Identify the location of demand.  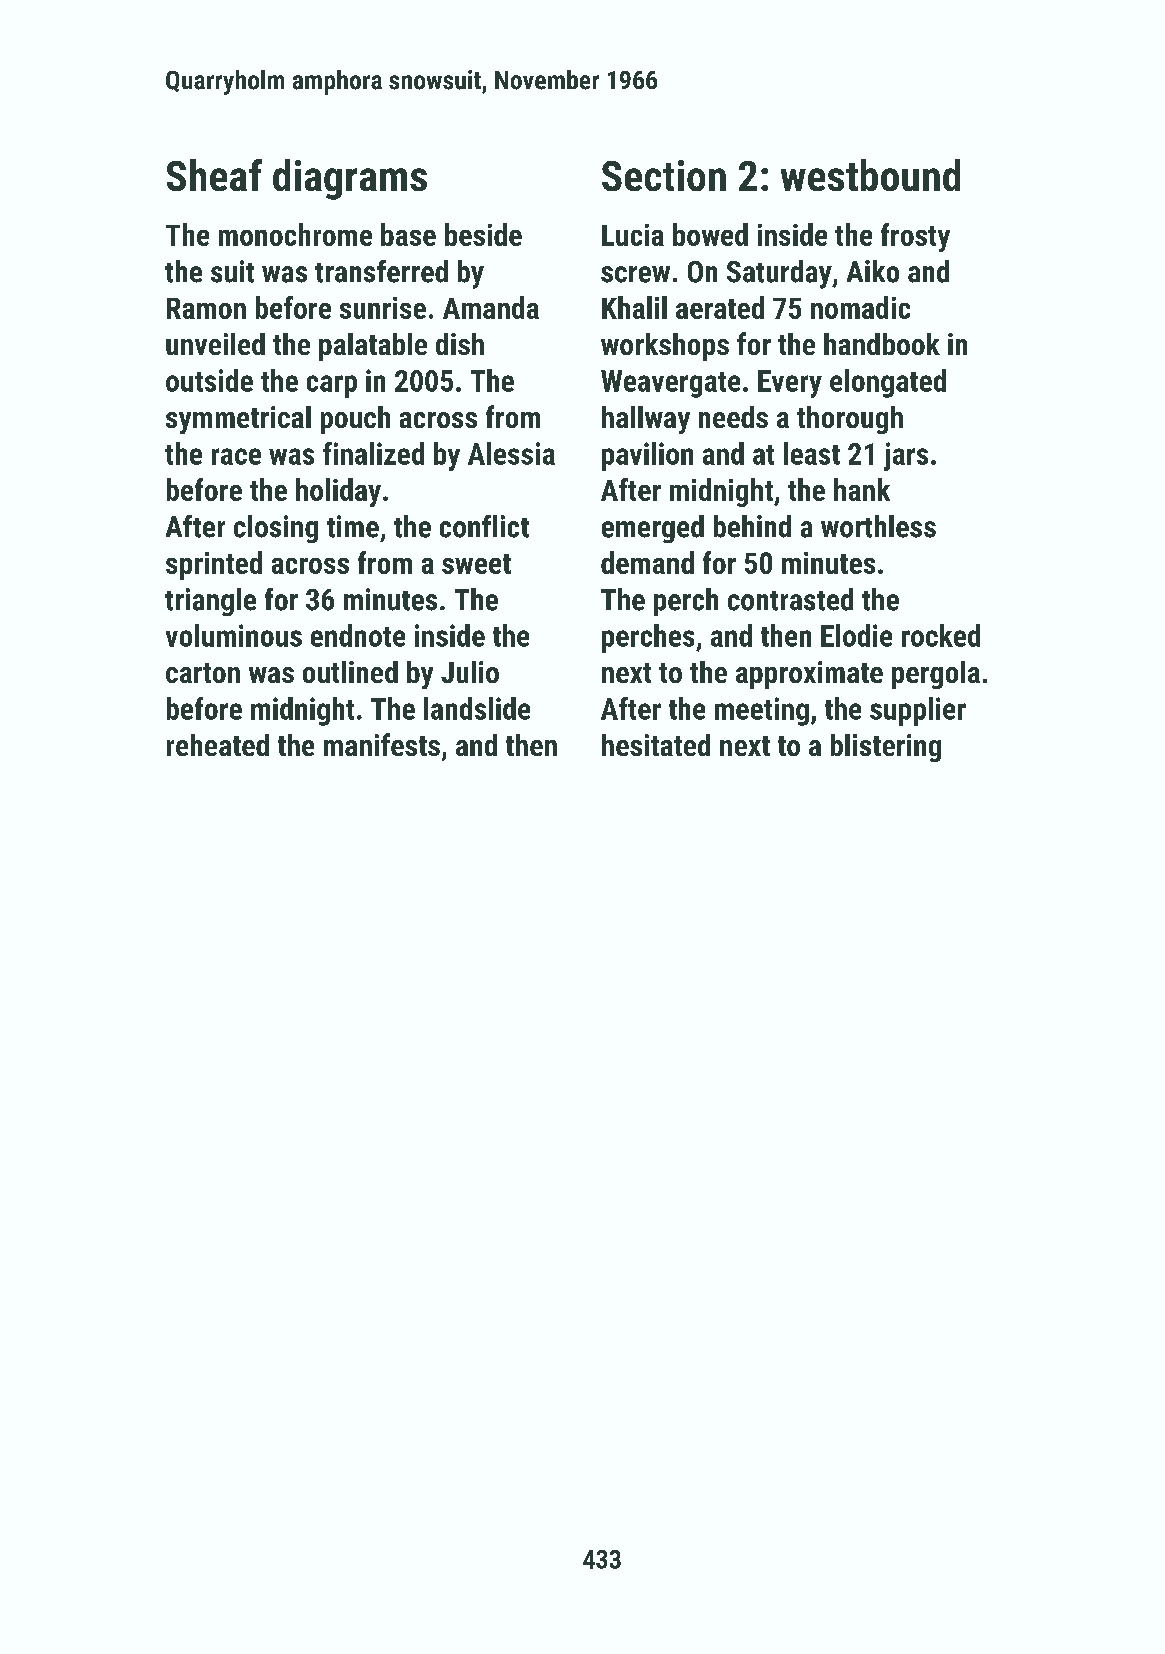
(647, 562).
